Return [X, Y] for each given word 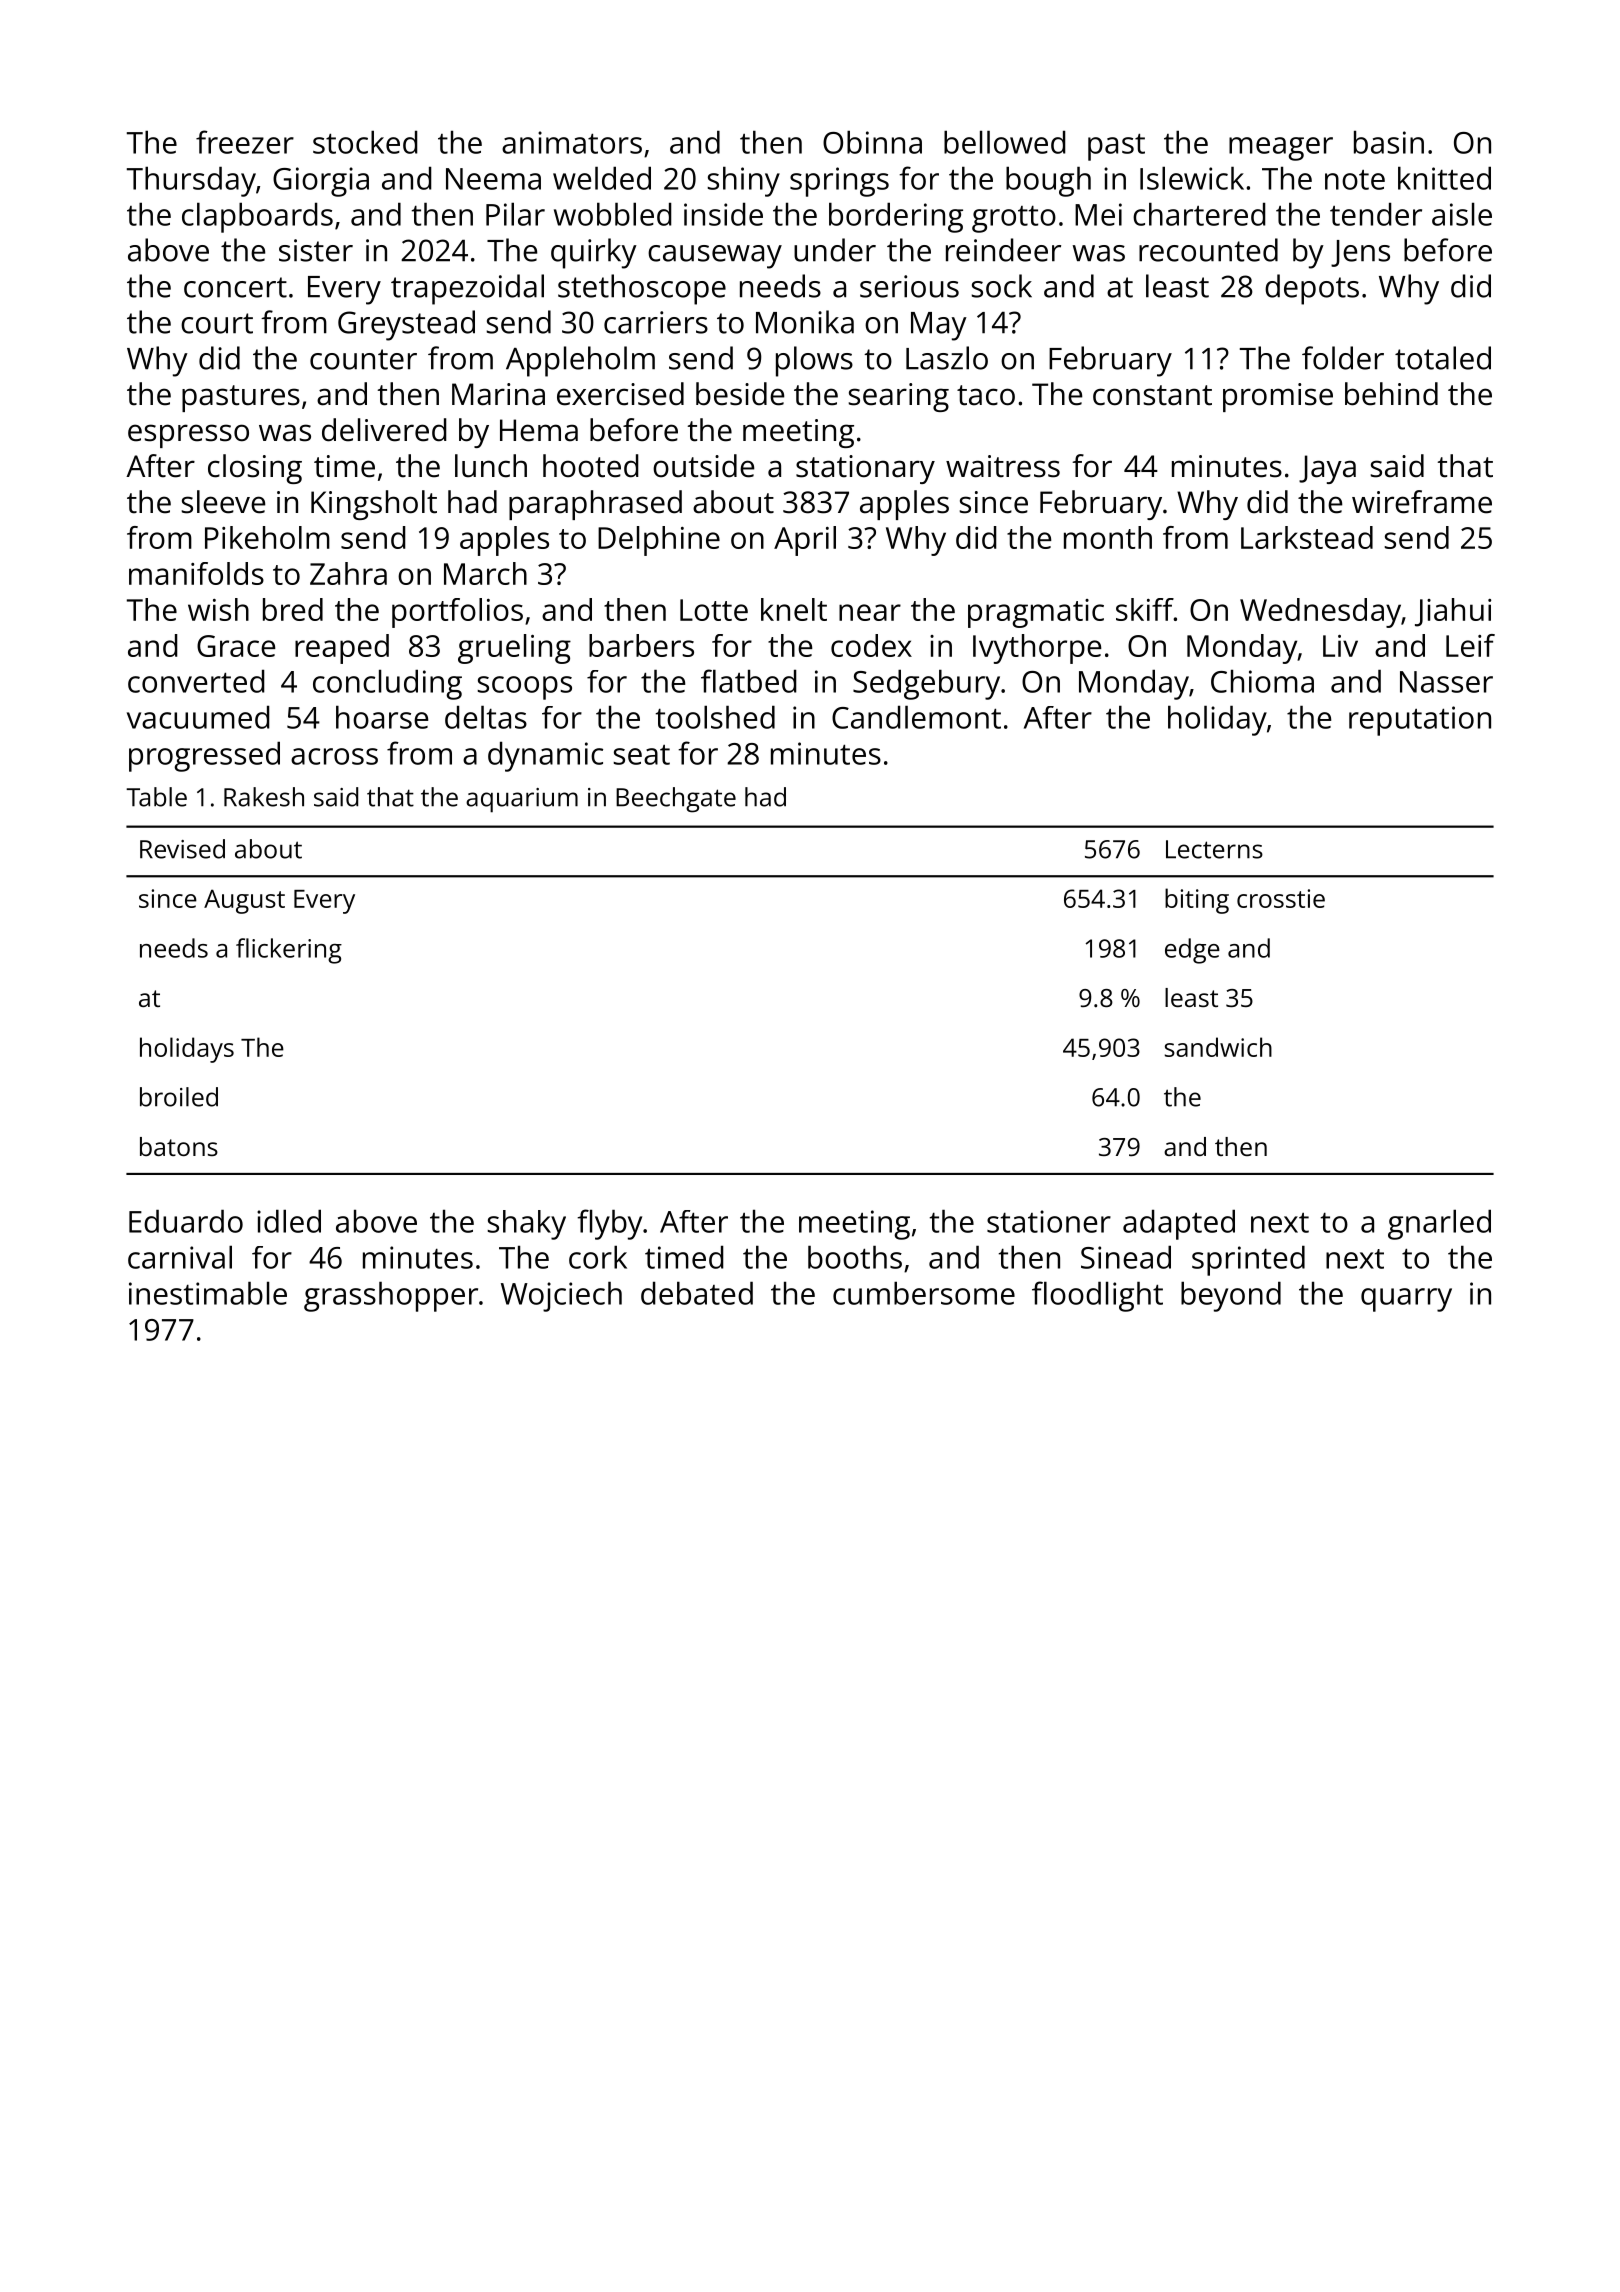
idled [289, 1221]
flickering [289, 951]
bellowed [1005, 142]
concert [235, 287]
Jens [1360, 253]
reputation [1420, 721]
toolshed [715, 717]
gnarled [1439, 1224]
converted [196, 681]
